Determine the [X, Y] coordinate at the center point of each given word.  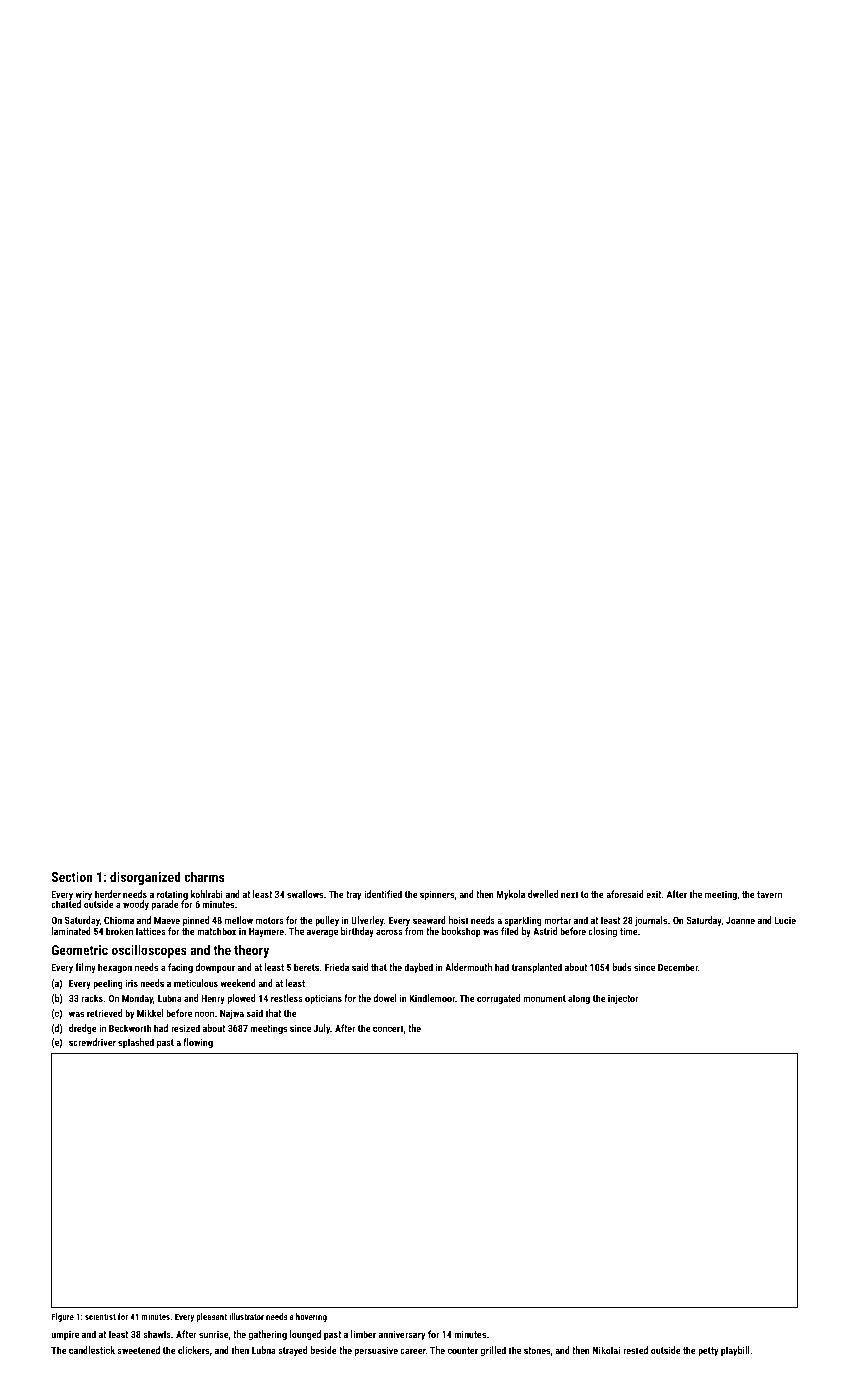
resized [185, 1028]
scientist [100, 1316]
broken [119, 931]
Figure [63, 1317]
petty [708, 1351]
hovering [311, 1317]
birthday [357, 932]
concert [388, 1028]
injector [623, 999]
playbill [735, 1351]
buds [622, 967]
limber [363, 1334]
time [629, 931]
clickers [193, 1350]
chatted [66, 904]
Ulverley [368, 922]
